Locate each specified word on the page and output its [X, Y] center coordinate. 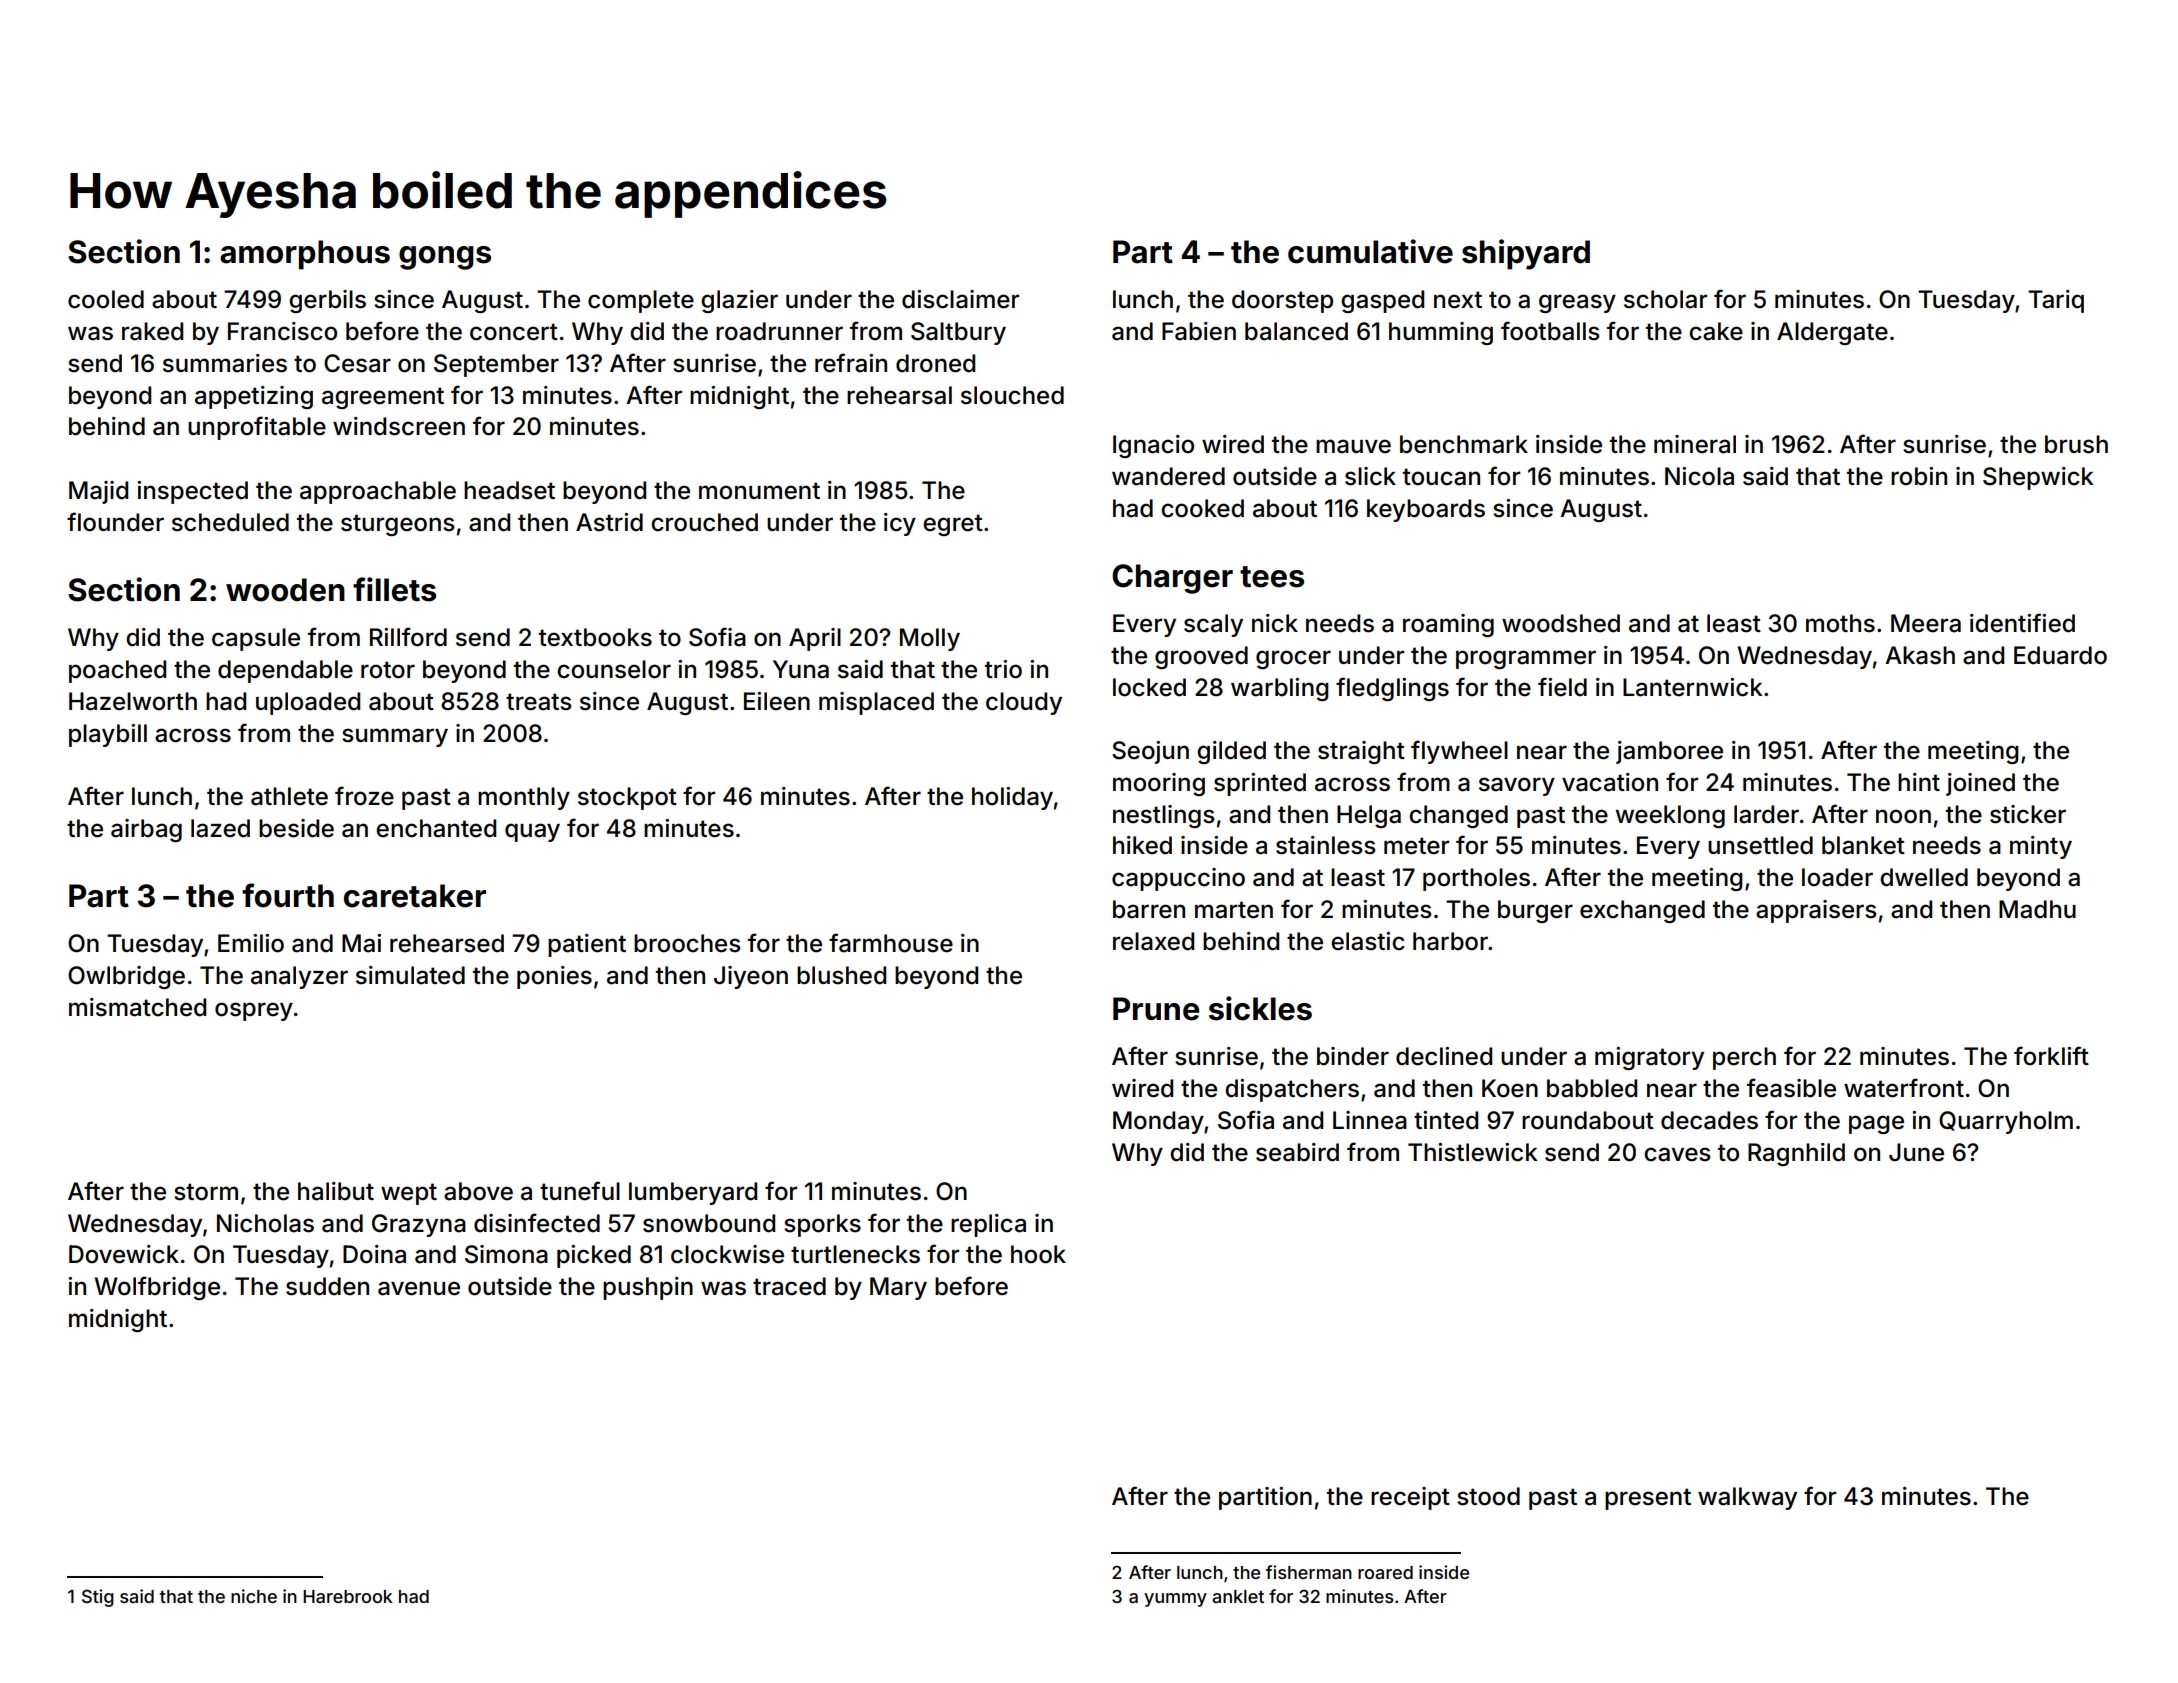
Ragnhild [1796, 1154]
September [496, 365]
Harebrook [348, 1596]
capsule [256, 639]
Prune [1156, 1009]
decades [1709, 1120]
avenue [419, 1288]
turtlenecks [855, 1254]
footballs [1550, 331]
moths [1840, 623]
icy [900, 524]
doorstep [1282, 301]
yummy [1175, 1600]
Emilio [251, 943]
